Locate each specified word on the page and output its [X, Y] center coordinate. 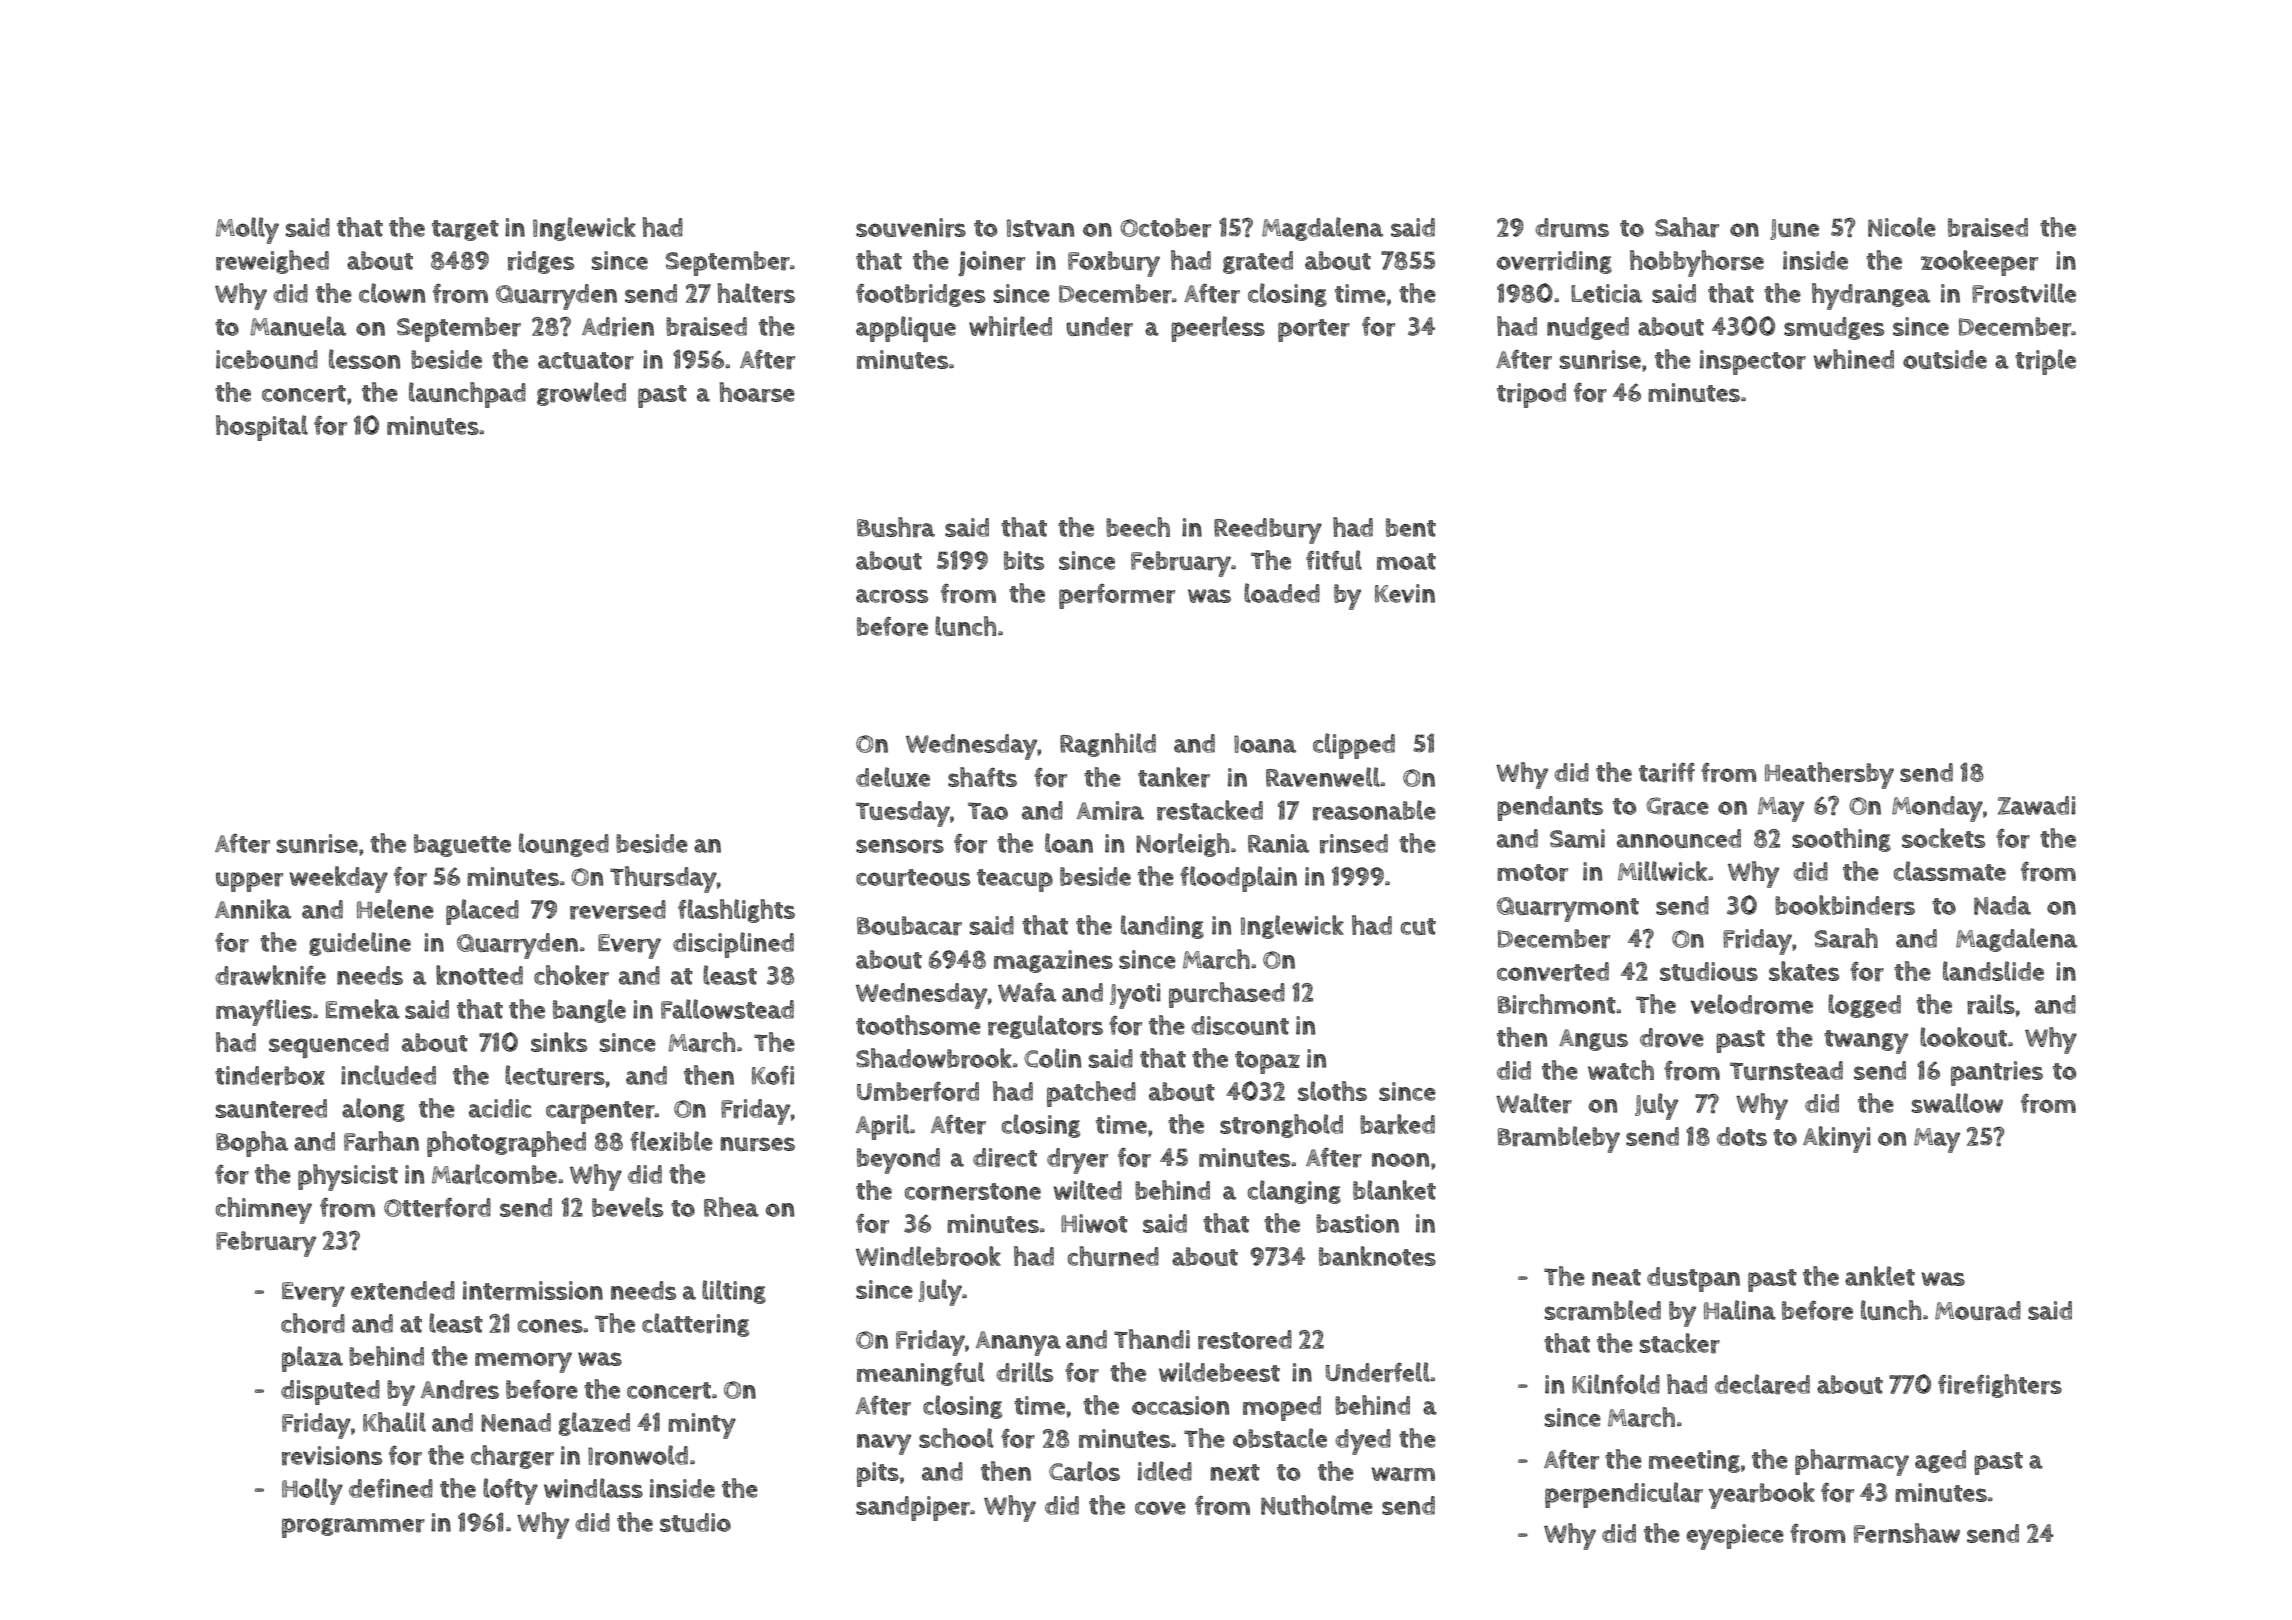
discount [1240, 1025]
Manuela [298, 326]
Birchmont [1557, 1004]
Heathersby [1829, 775]
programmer [353, 1528]
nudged [1588, 328]
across [892, 596]
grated [1258, 262]
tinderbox [270, 1076]
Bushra [896, 527]
